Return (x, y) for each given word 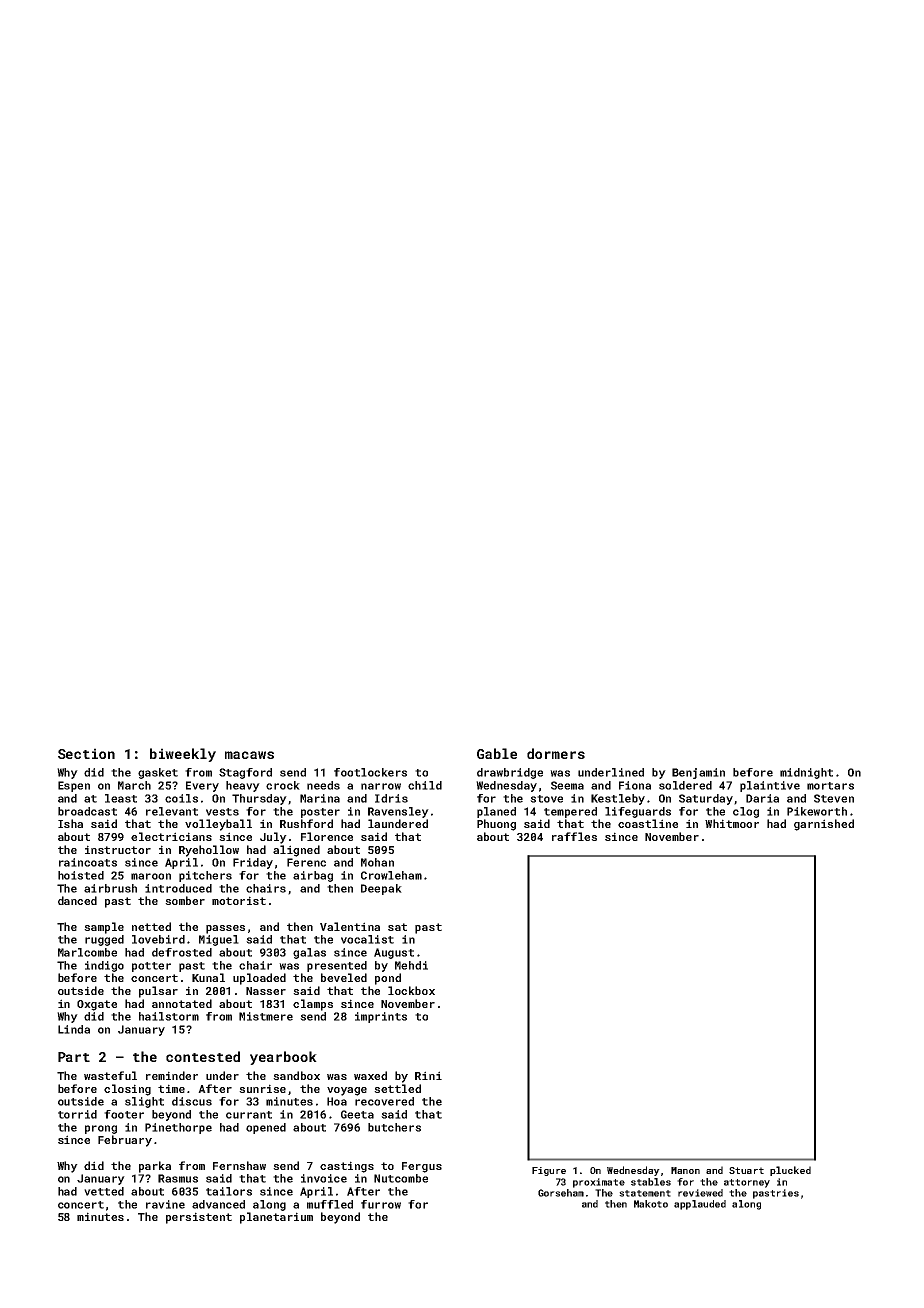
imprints (381, 1017)
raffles (574, 836)
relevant (172, 811)
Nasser (266, 991)
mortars (830, 786)
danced (77, 900)
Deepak (381, 889)
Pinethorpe (178, 1128)
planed (496, 812)
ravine (165, 1204)
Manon (685, 1170)
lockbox (411, 990)
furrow (381, 1204)
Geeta (357, 1114)
